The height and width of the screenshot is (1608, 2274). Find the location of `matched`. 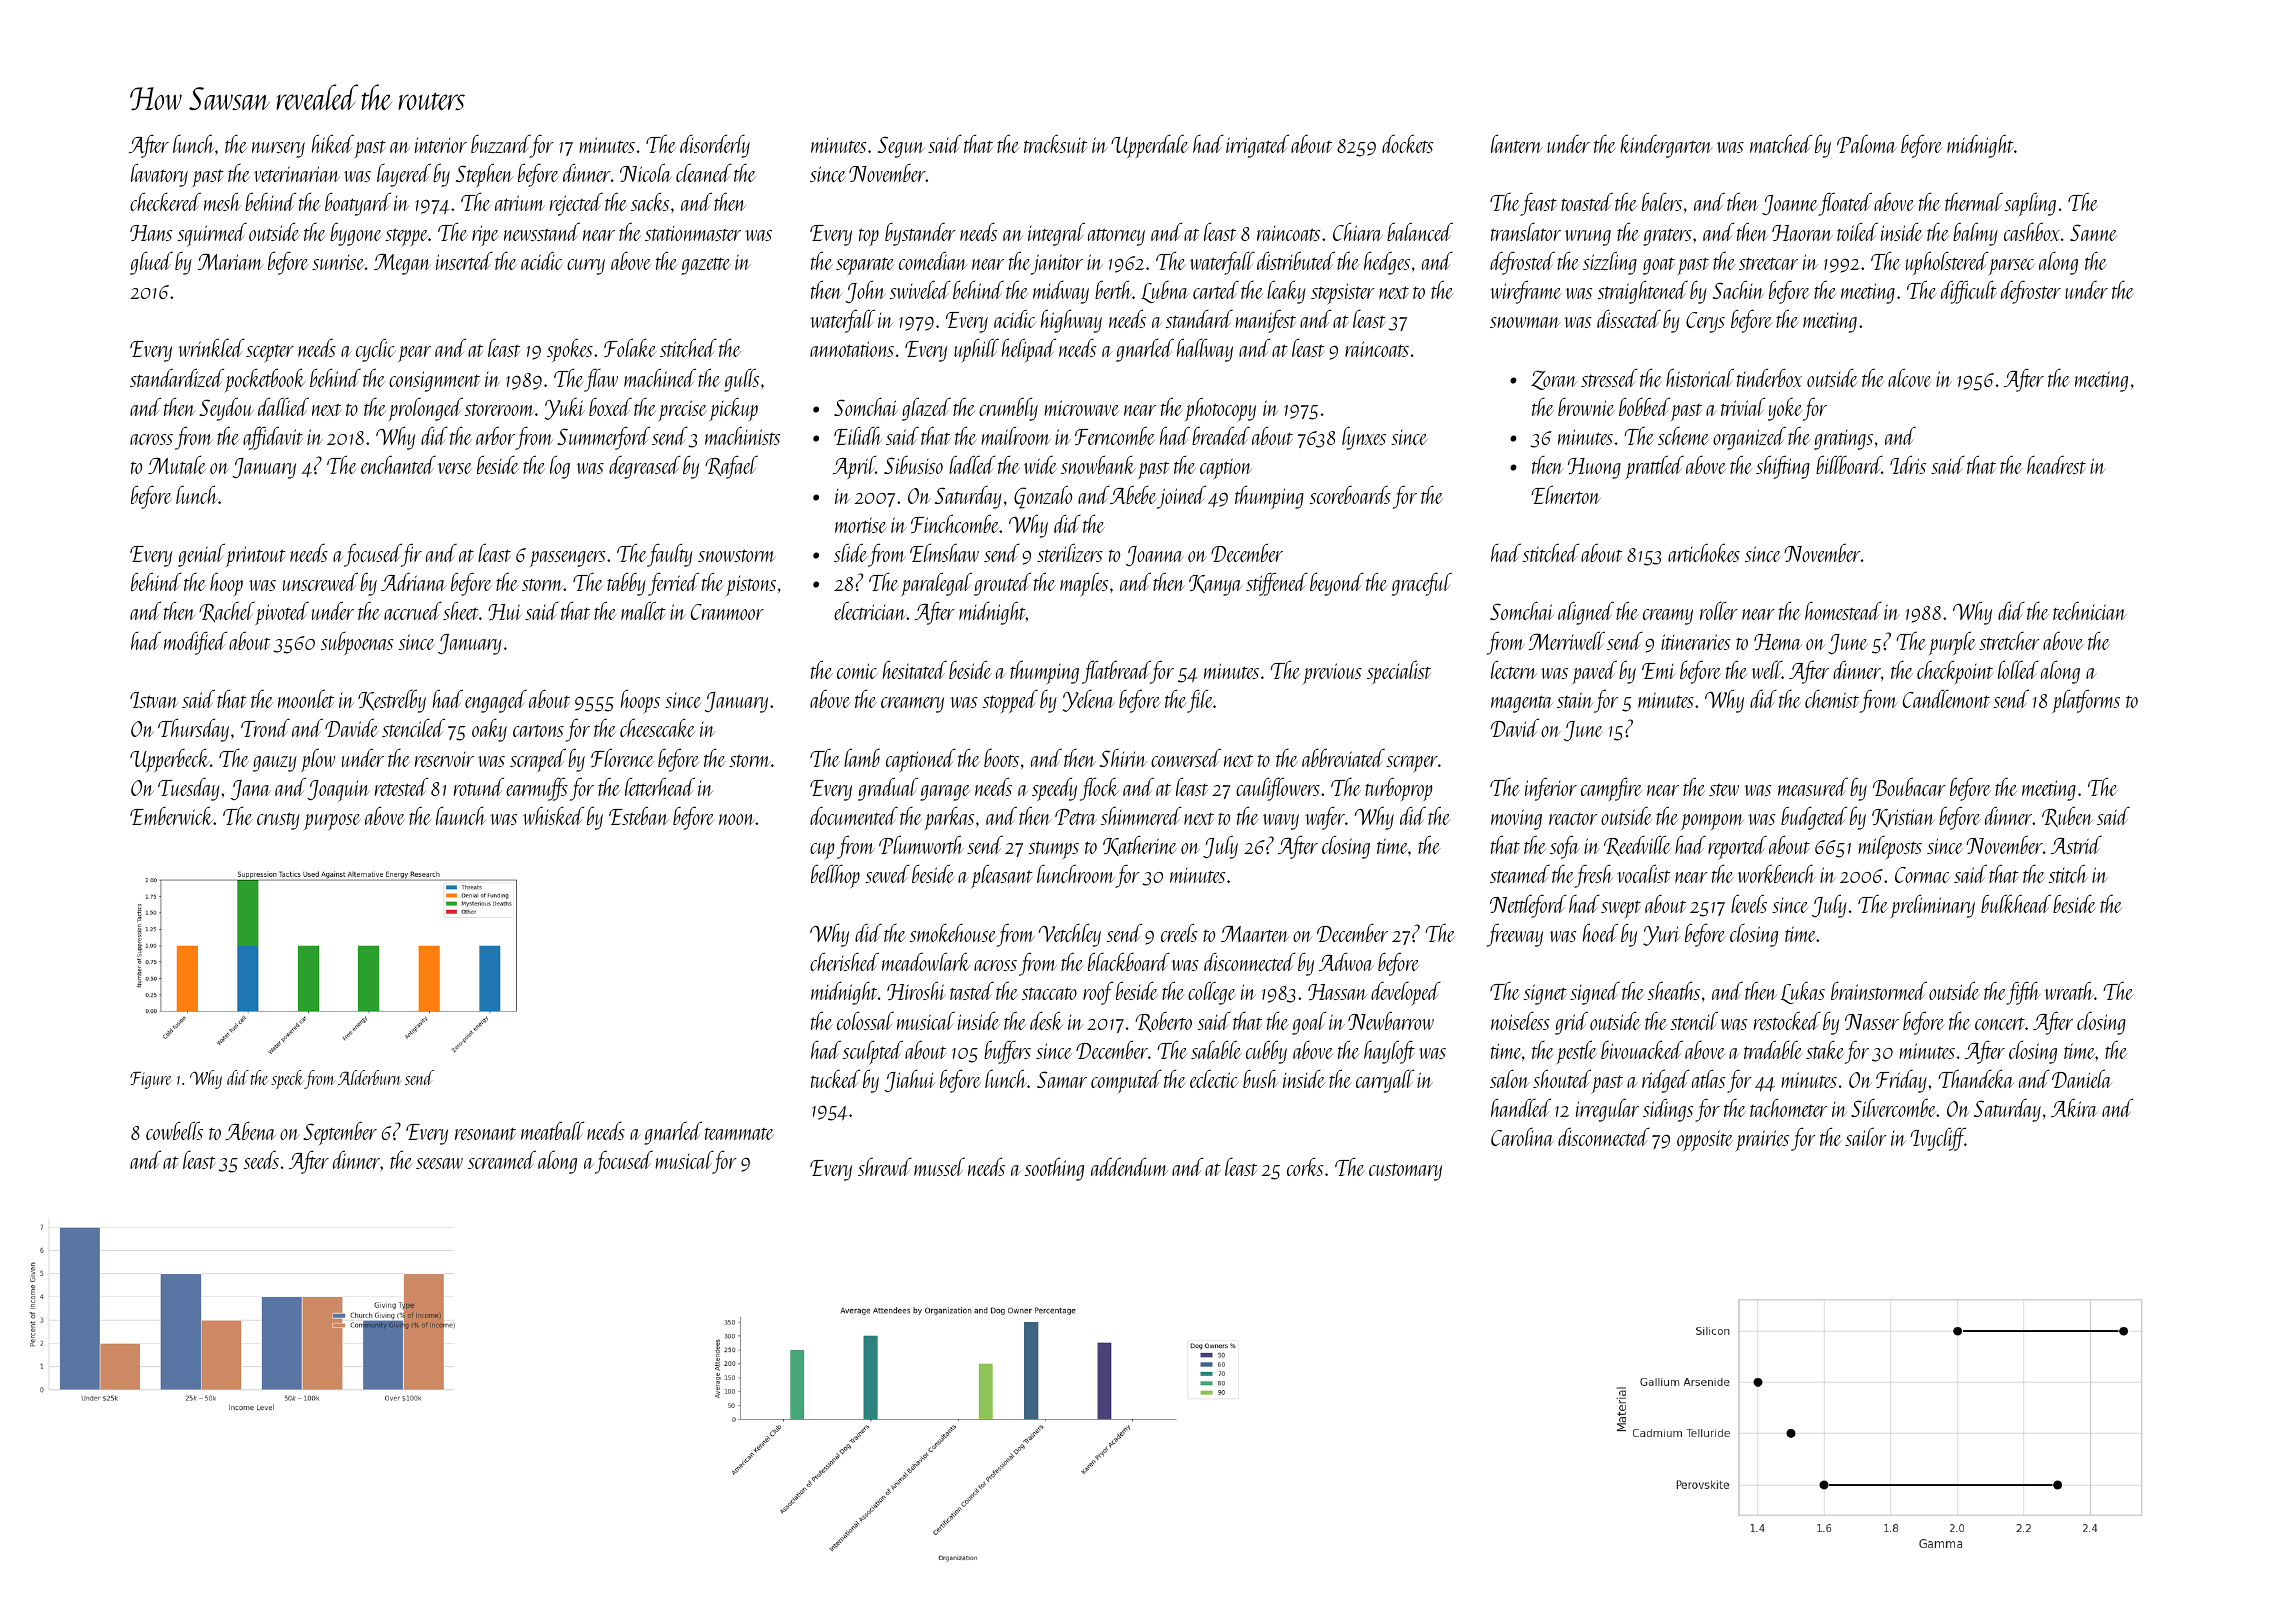

matched is located at coordinates (1781, 143).
